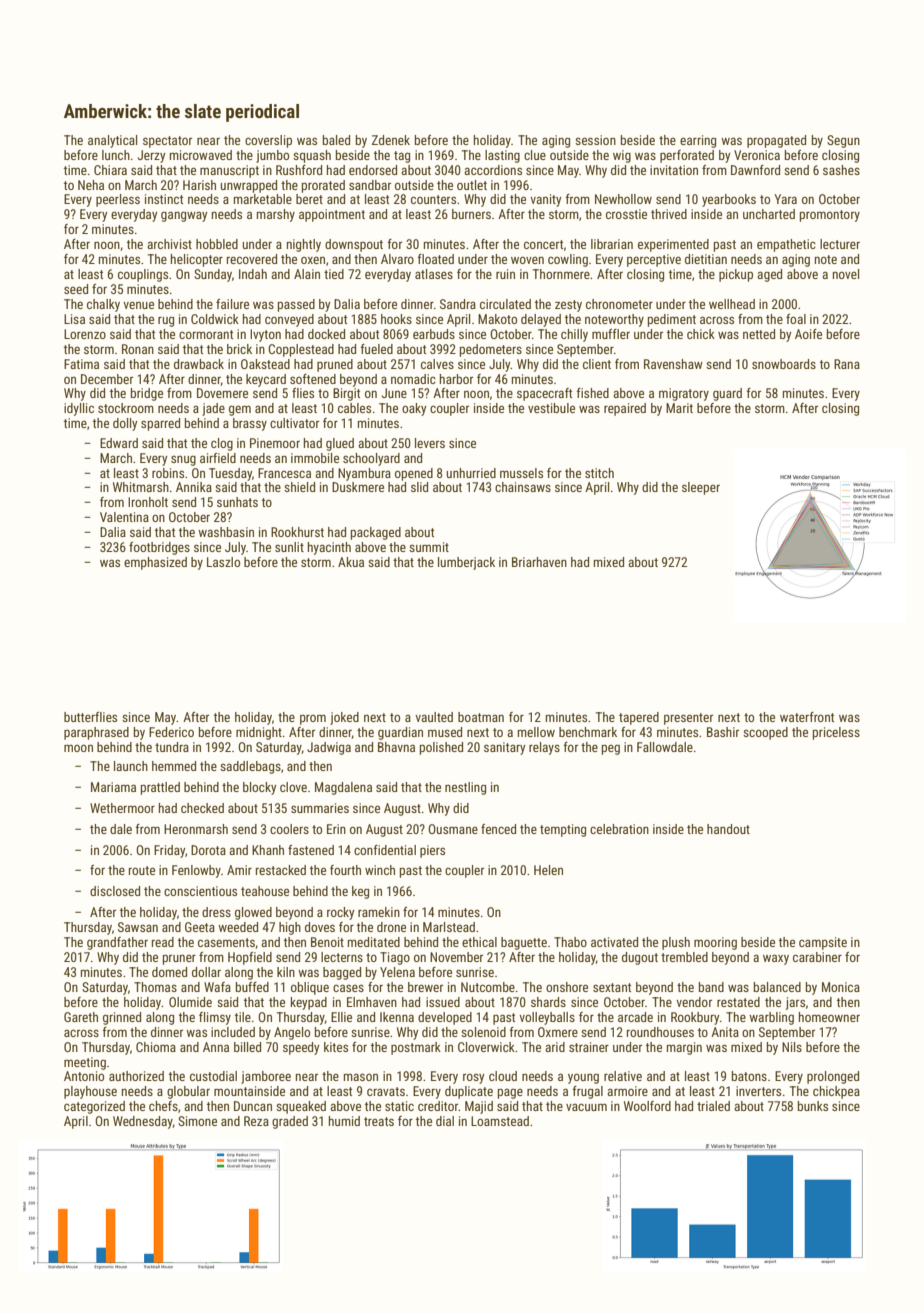 The height and width of the screenshot is (1314, 924). What do you see at coordinates (847, 364) in the screenshot?
I see `Rana` at bounding box center [847, 364].
